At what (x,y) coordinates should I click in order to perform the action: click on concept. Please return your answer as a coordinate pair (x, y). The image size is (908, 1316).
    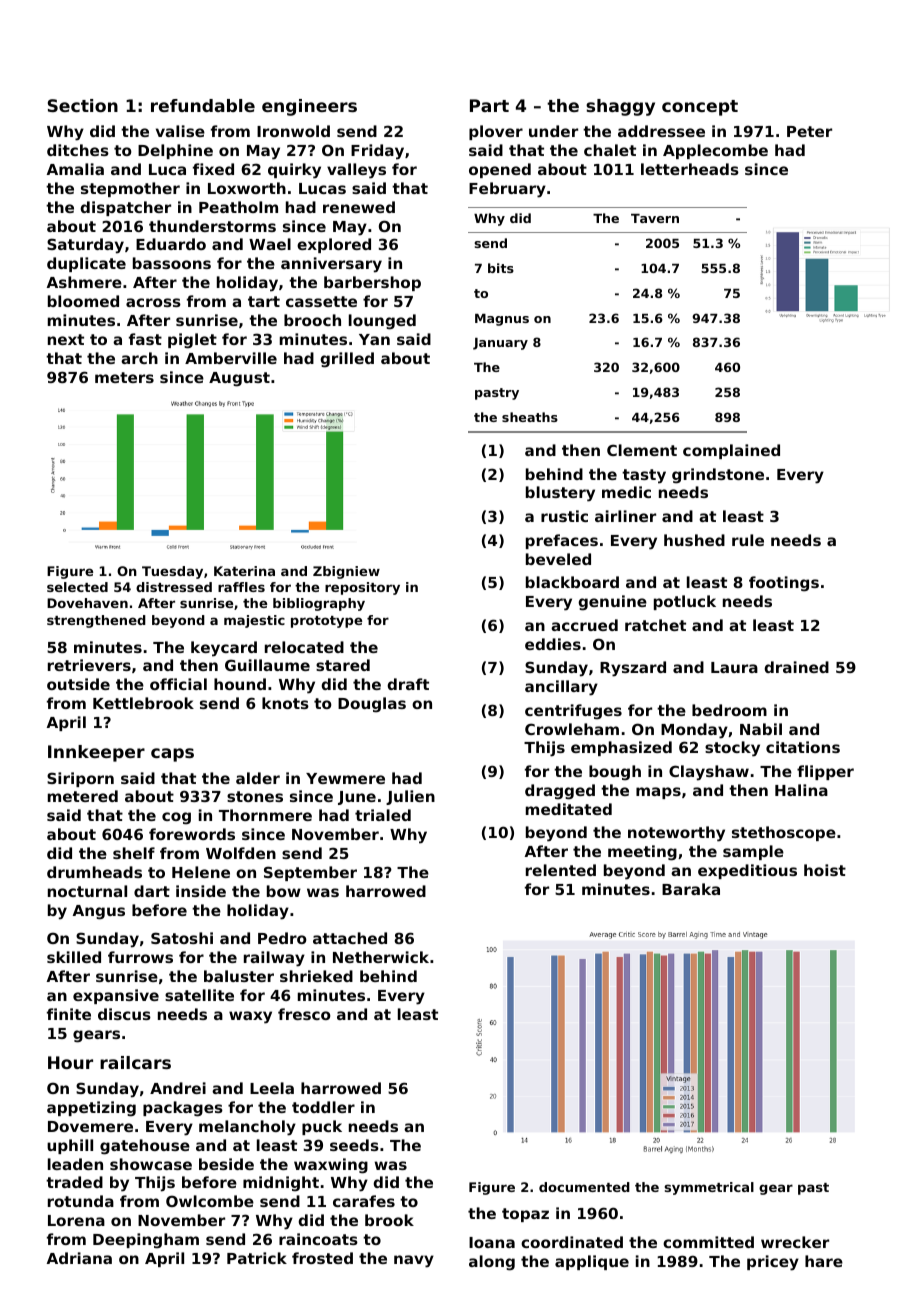
    Looking at the image, I should click on (700, 108).
